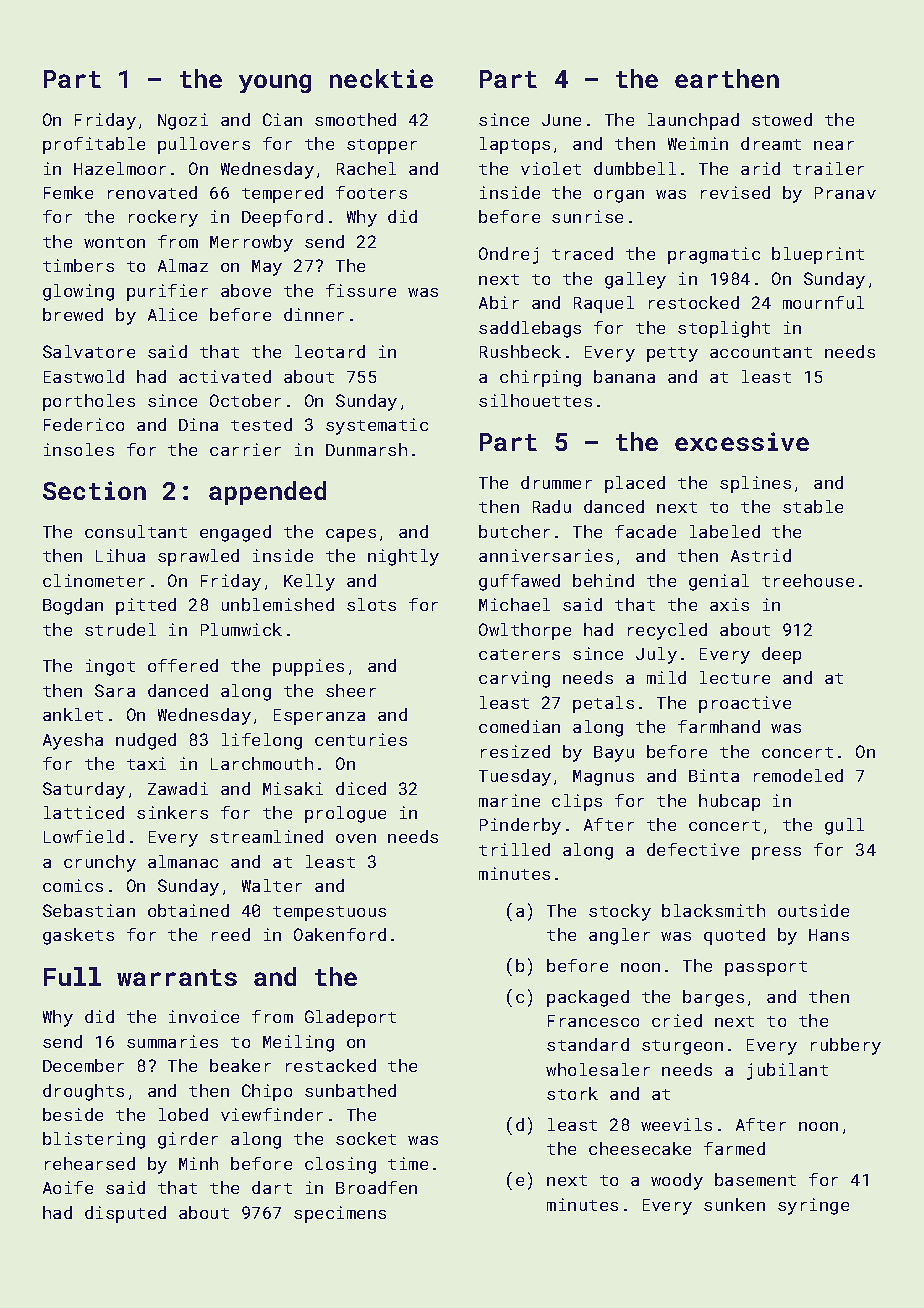 This screenshot has width=924, height=1308. I want to click on Oakenford, so click(340, 934).
